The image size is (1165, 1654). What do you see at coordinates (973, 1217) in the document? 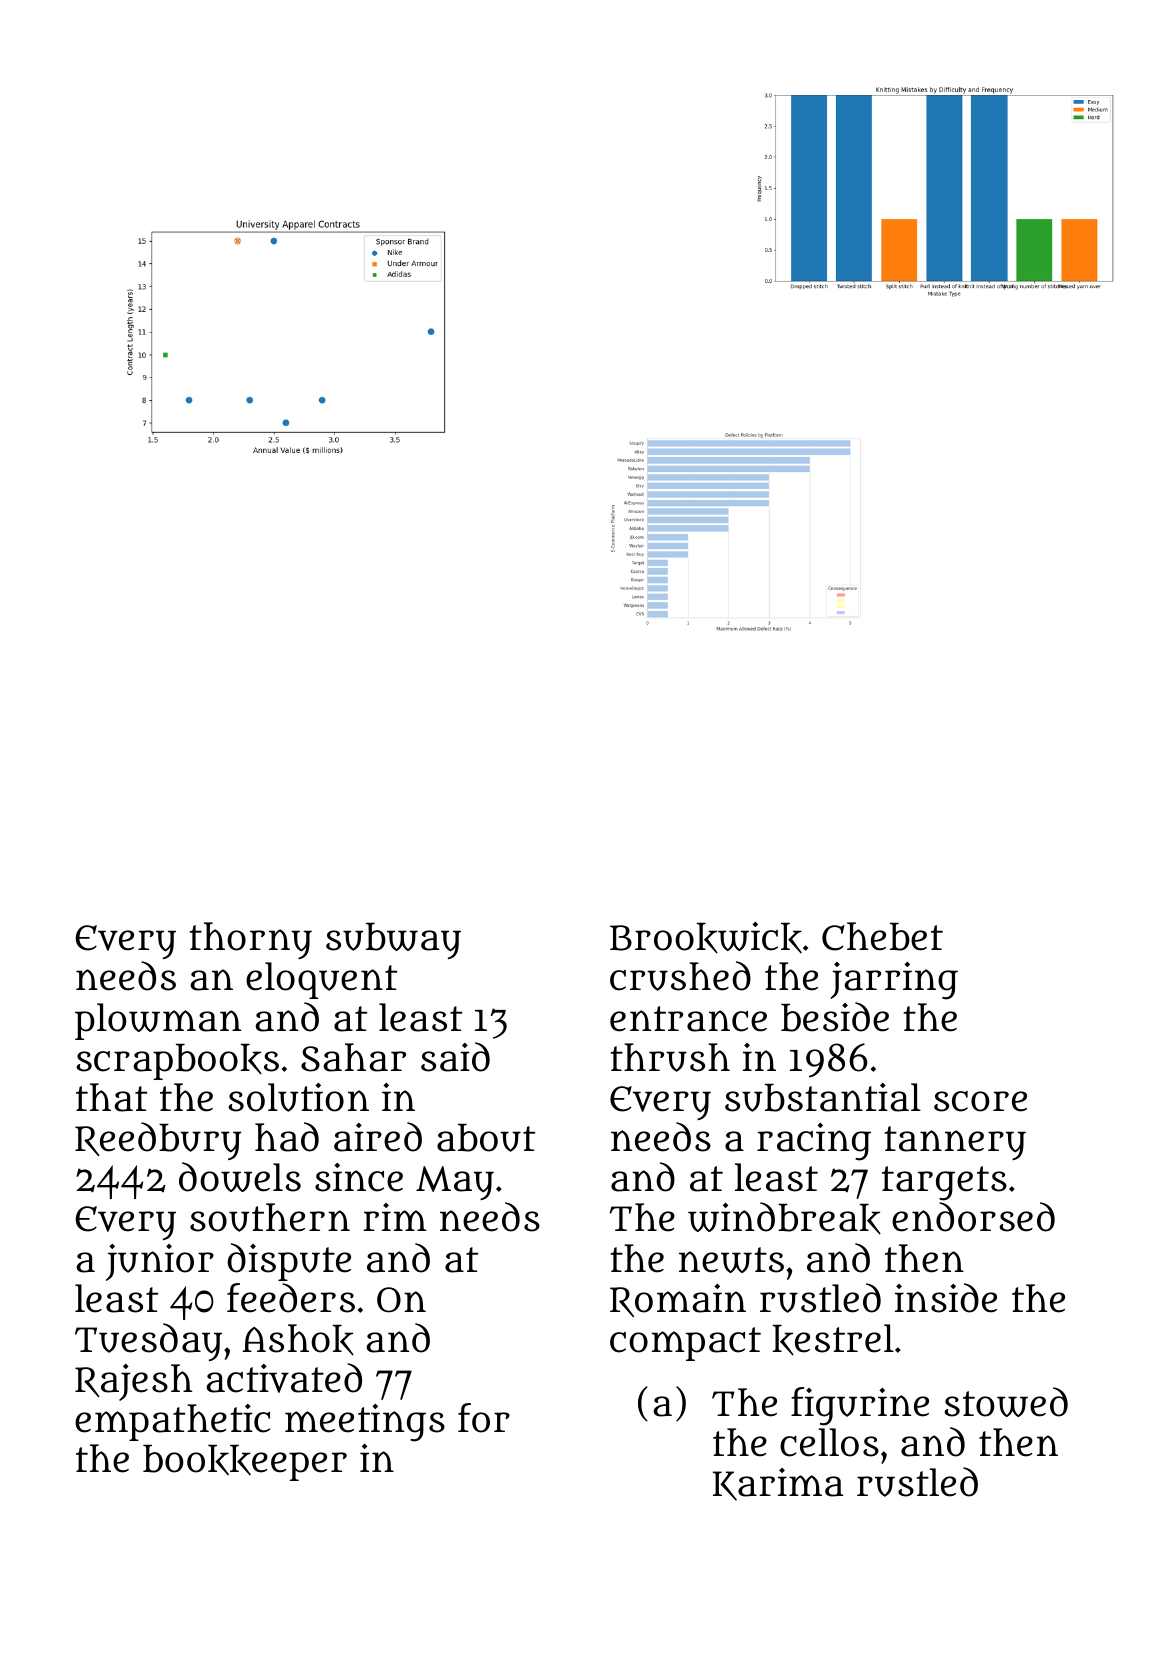
I see `endorsed` at bounding box center [973, 1217].
